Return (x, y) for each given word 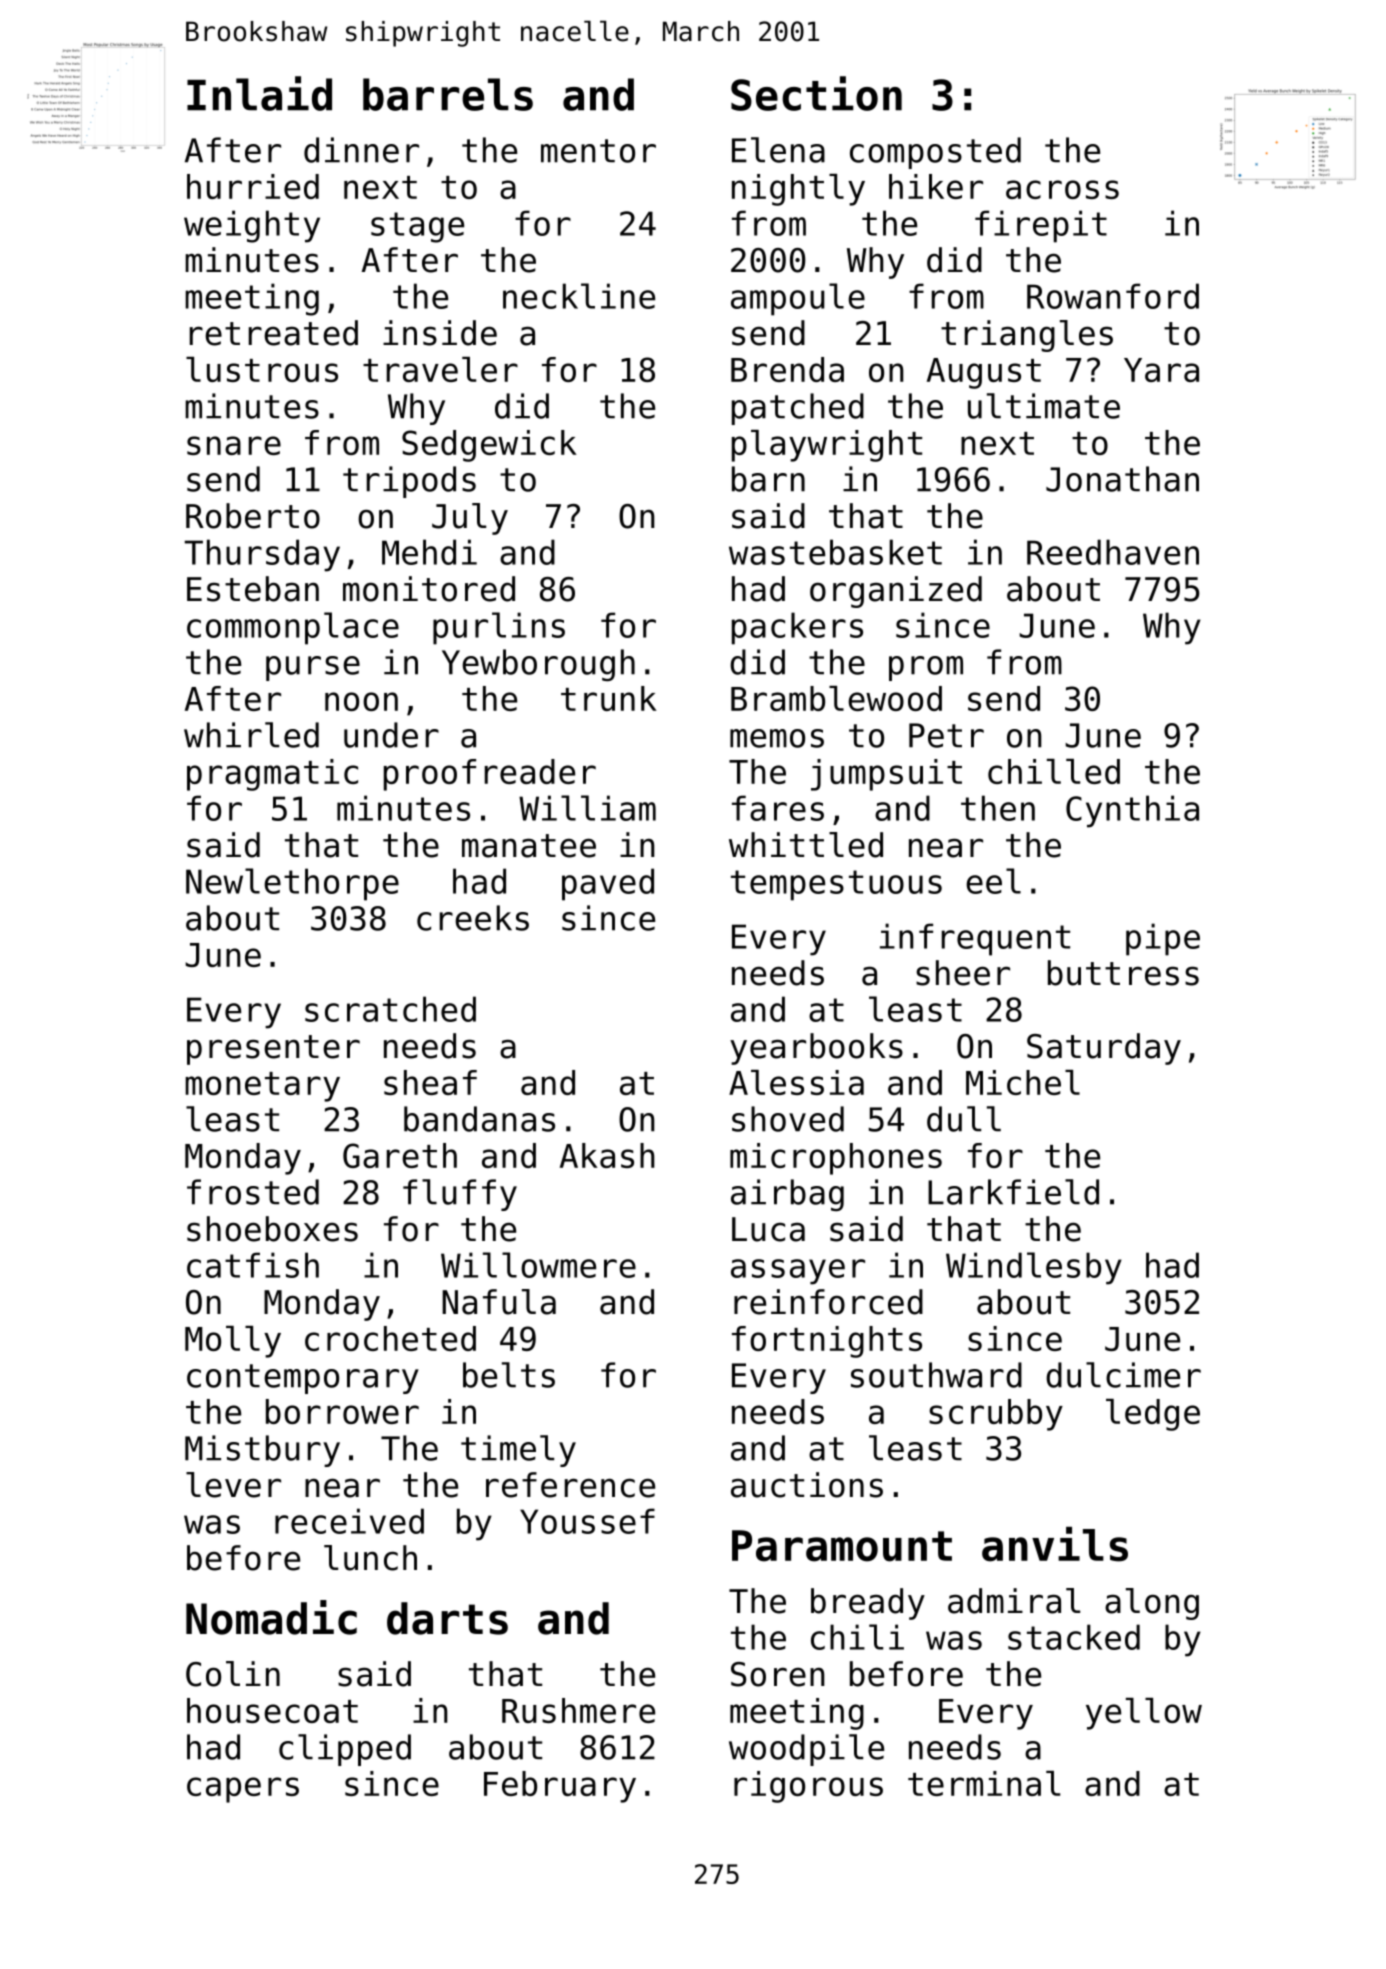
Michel (1023, 1082)
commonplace (293, 628)
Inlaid (259, 93)
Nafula (499, 1302)
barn (768, 479)
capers (243, 1790)
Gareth (400, 1155)
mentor (598, 151)
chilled (1054, 771)
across (1062, 189)
